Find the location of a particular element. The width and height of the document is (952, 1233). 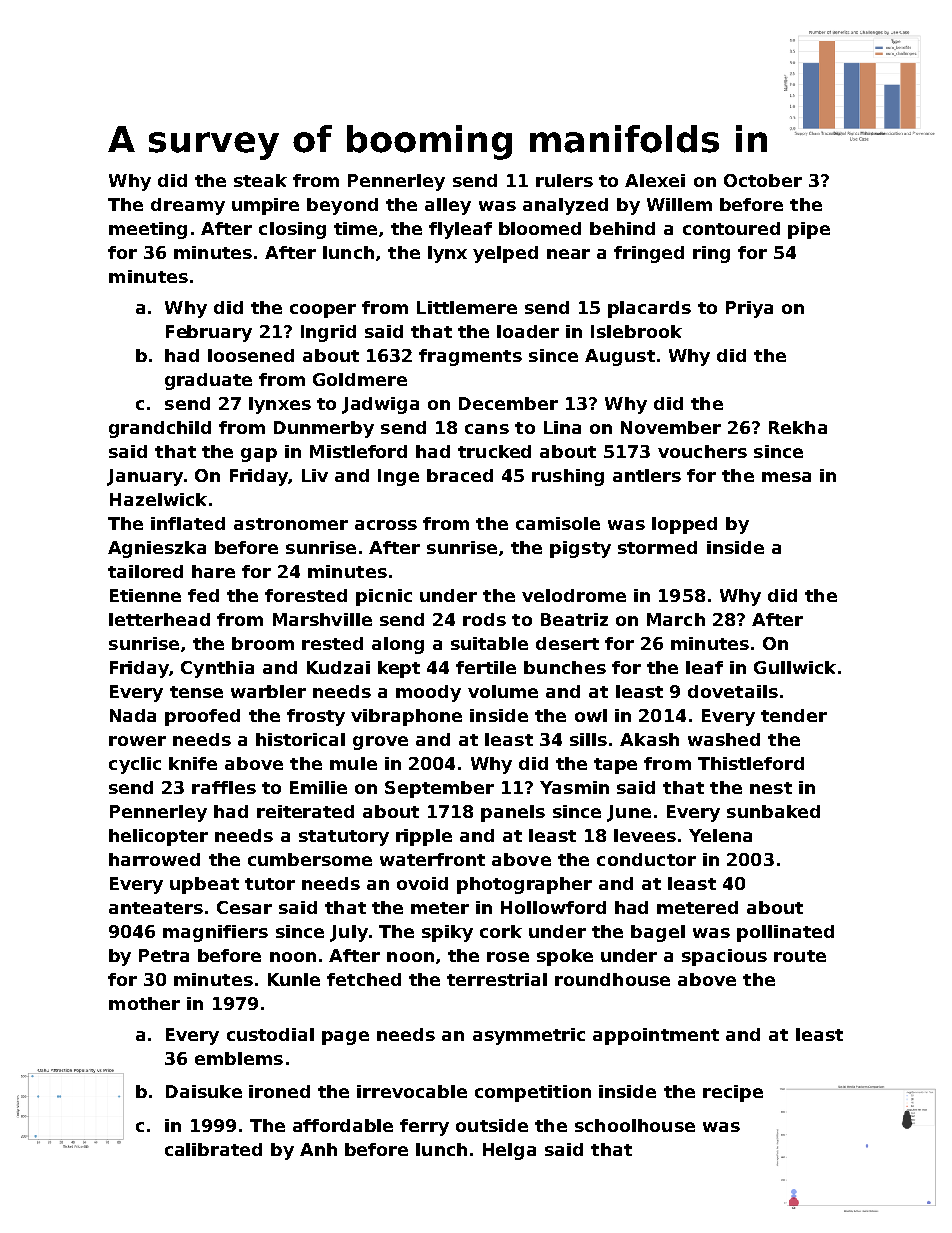

pipe is located at coordinates (809, 230).
